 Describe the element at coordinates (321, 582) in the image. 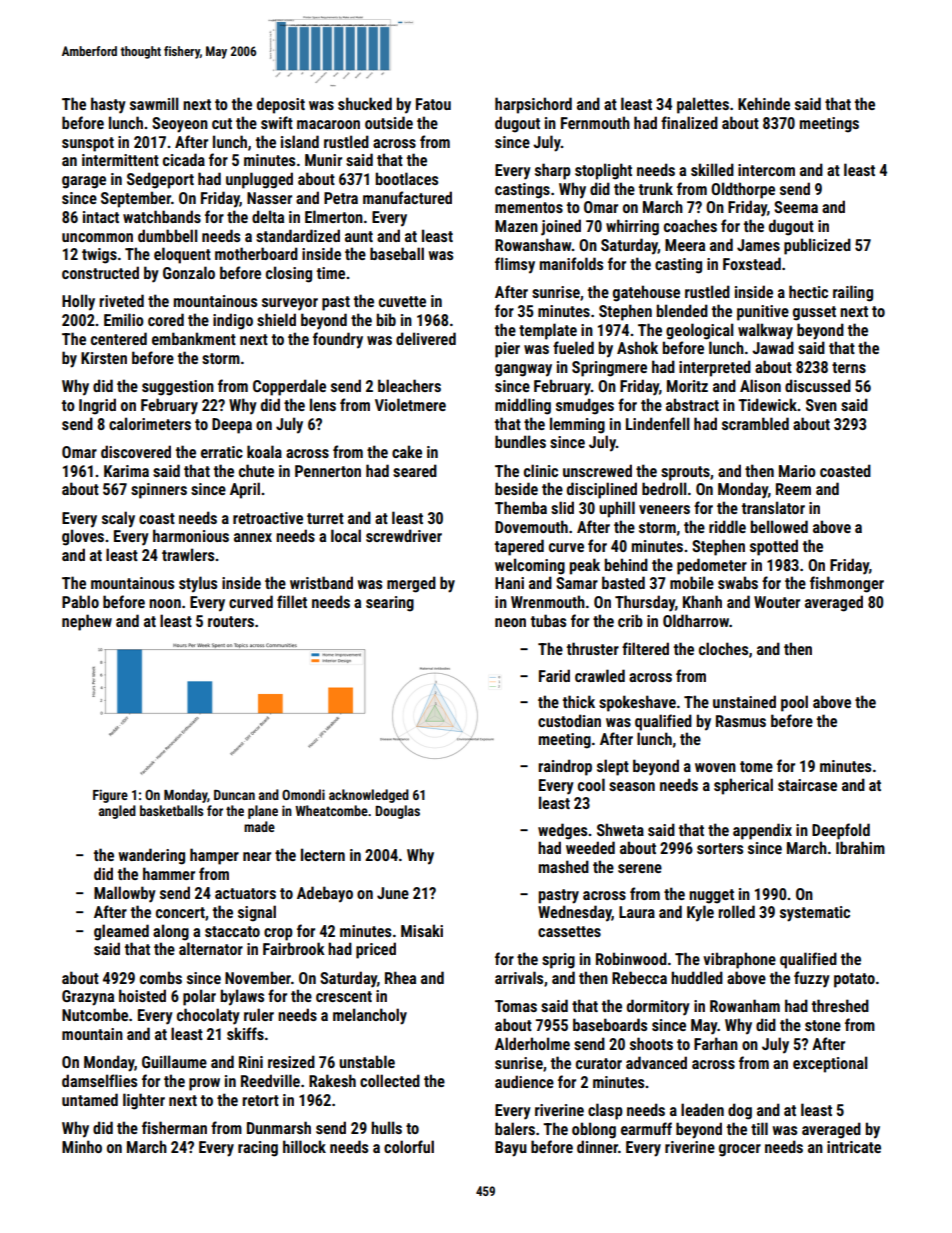

I see `wristband` at that location.
